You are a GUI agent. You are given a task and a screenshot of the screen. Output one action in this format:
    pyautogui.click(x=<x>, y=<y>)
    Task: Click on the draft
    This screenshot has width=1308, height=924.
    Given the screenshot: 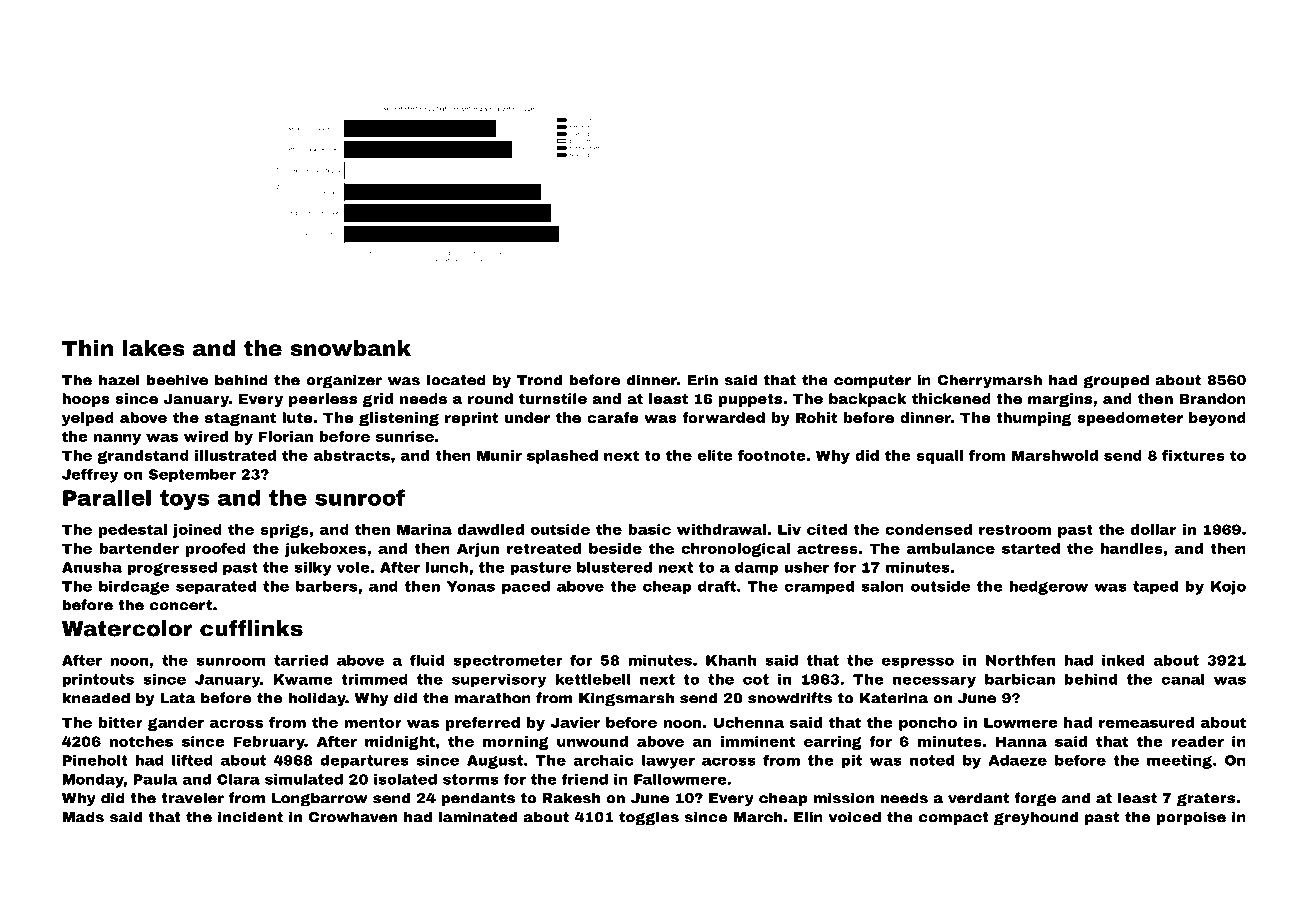 What is the action you would take?
    pyautogui.click(x=717, y=586)
